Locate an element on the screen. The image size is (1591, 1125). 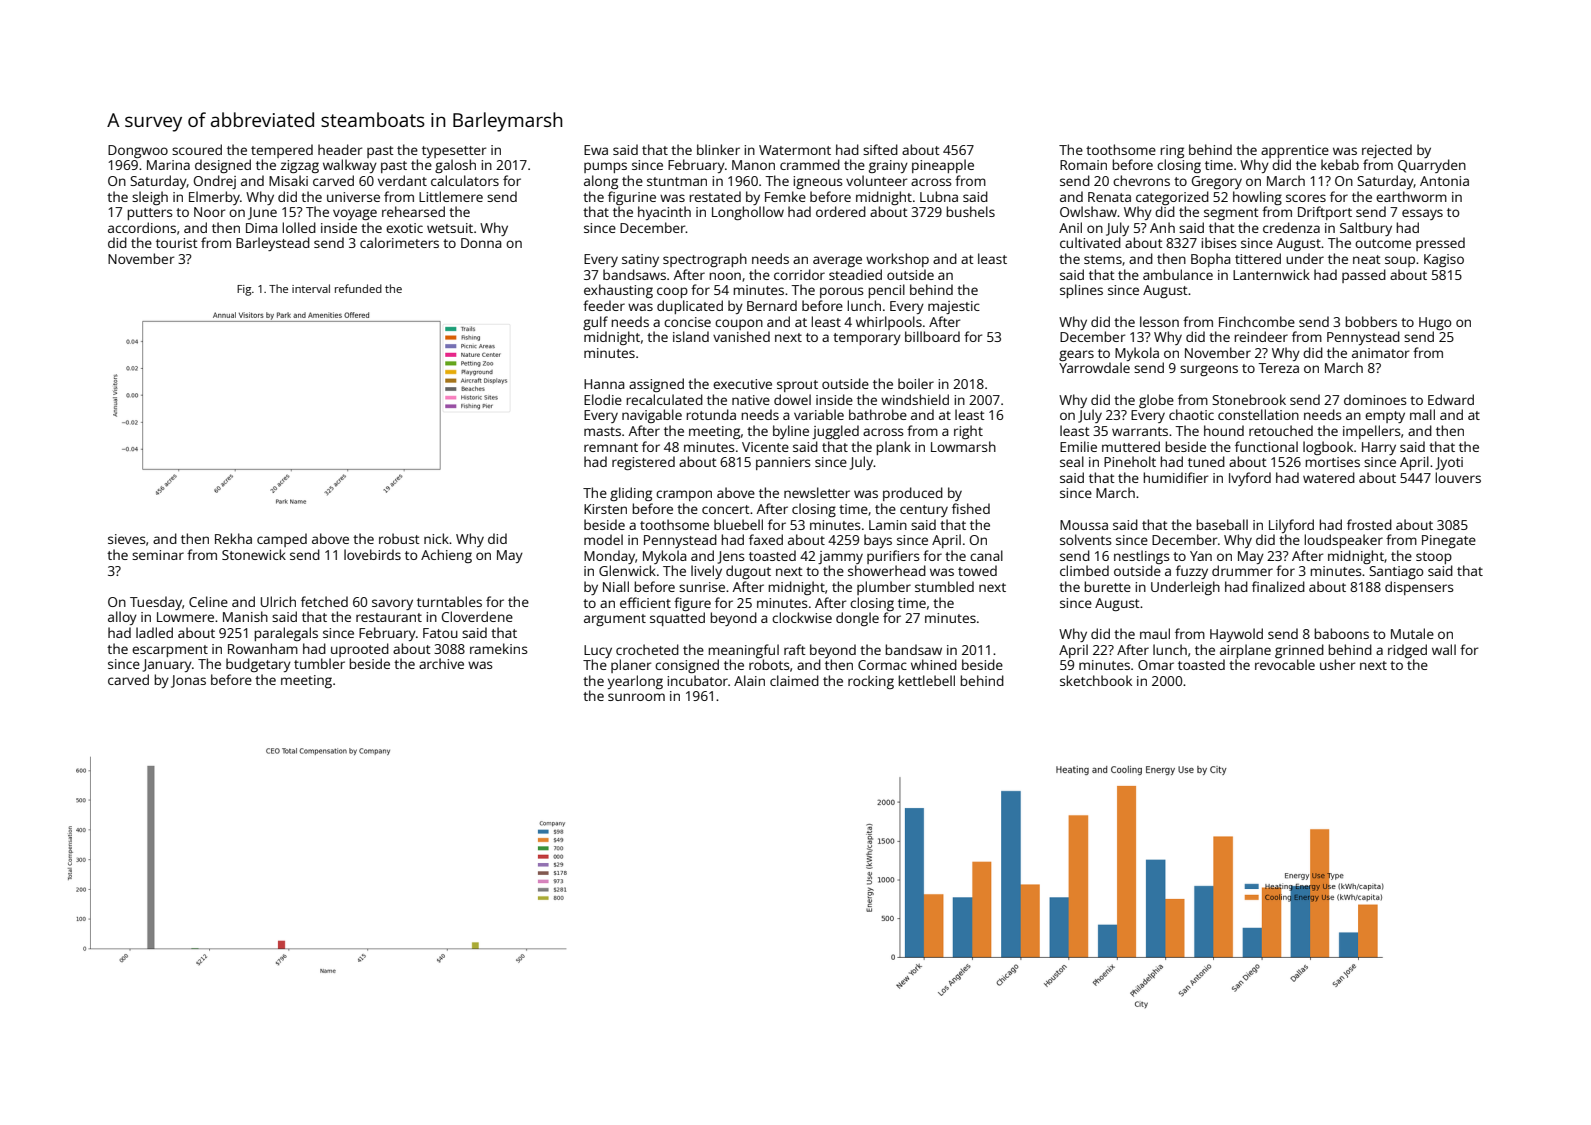
rejected is located at coordinates (1387, 151).
